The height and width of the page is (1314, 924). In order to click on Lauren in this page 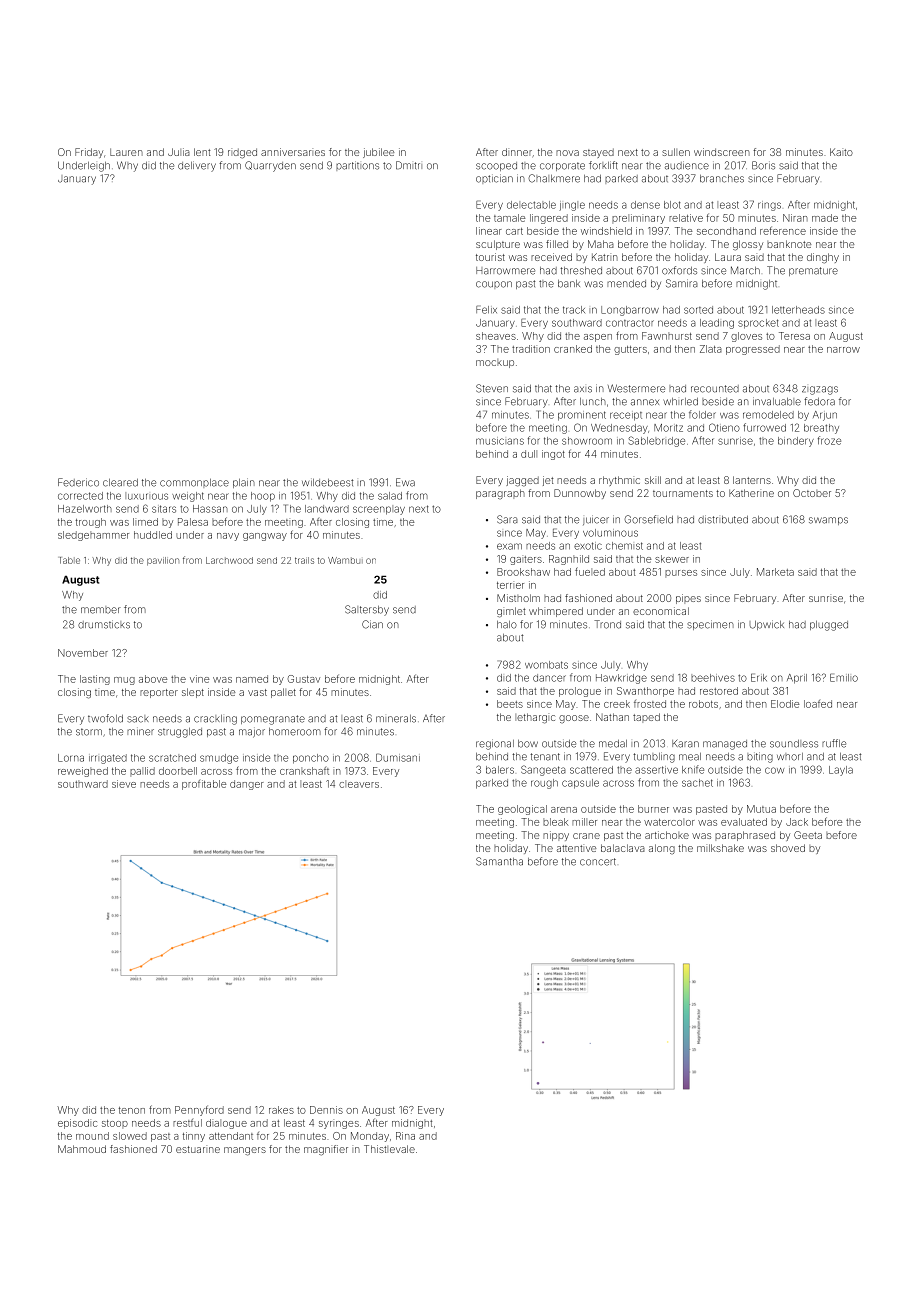, I will do `click(126, 152)`.
